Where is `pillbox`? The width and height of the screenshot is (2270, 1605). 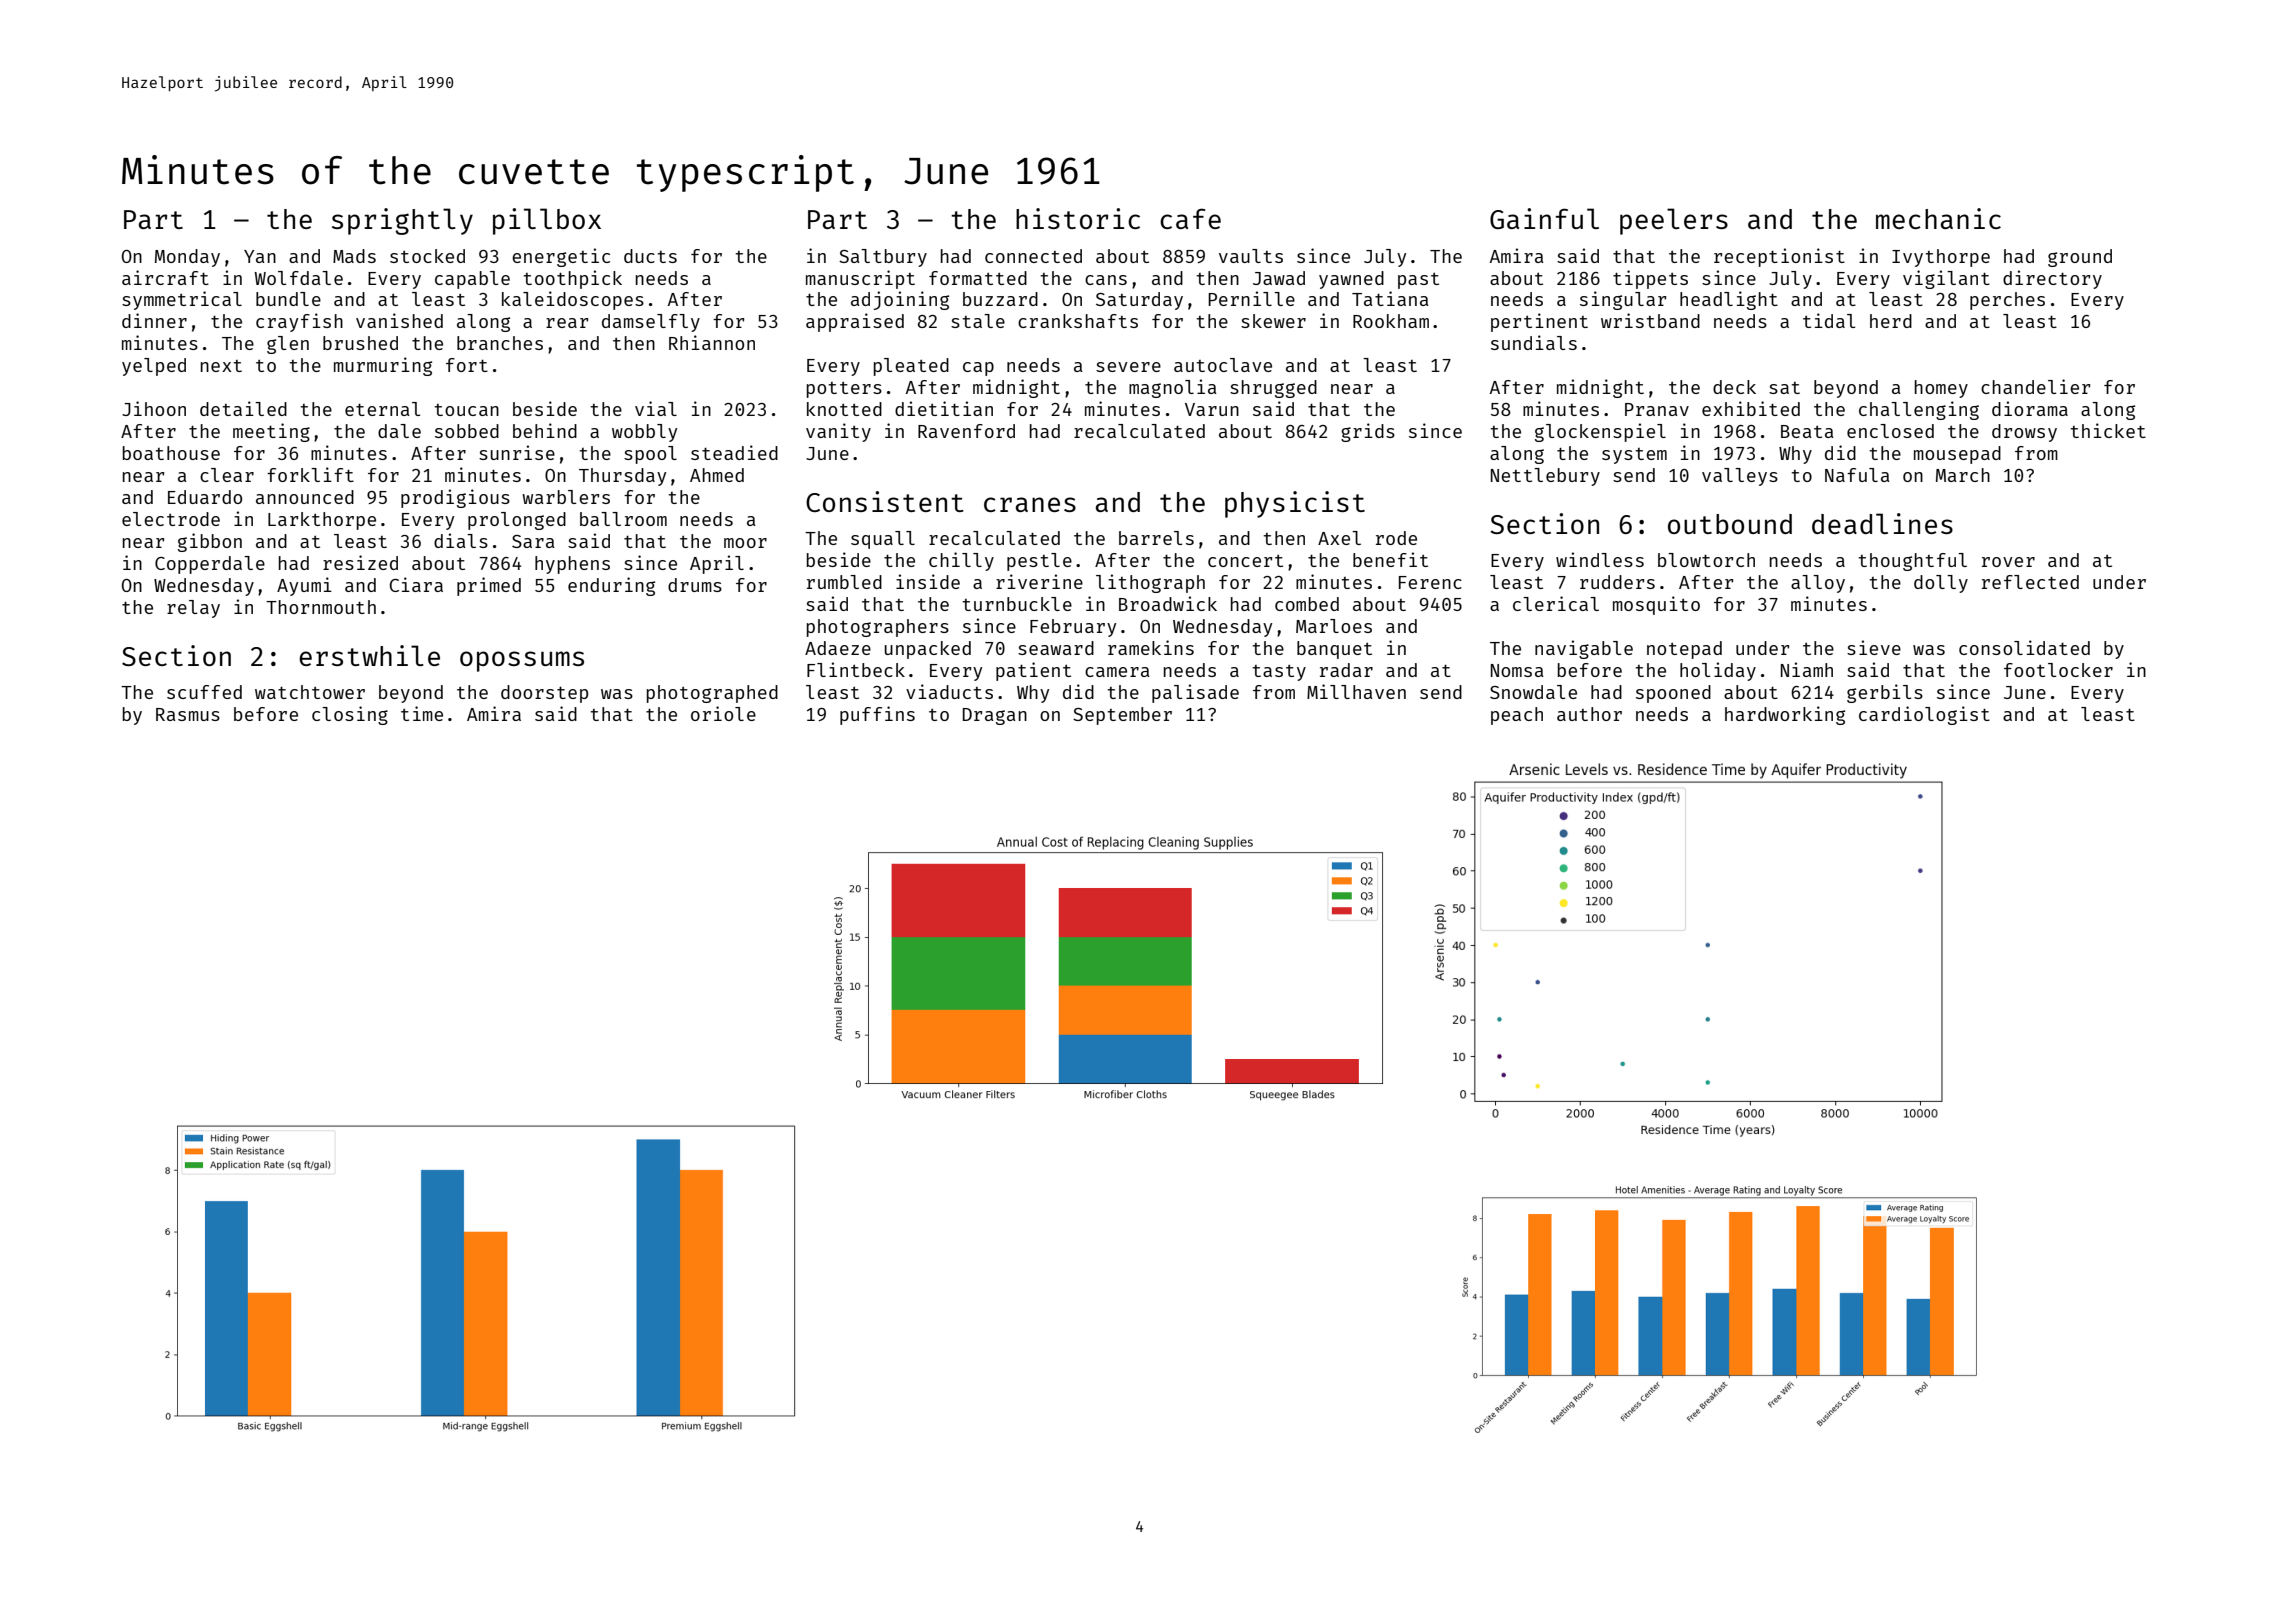
pillbox is located at coordinates (547, 221).
